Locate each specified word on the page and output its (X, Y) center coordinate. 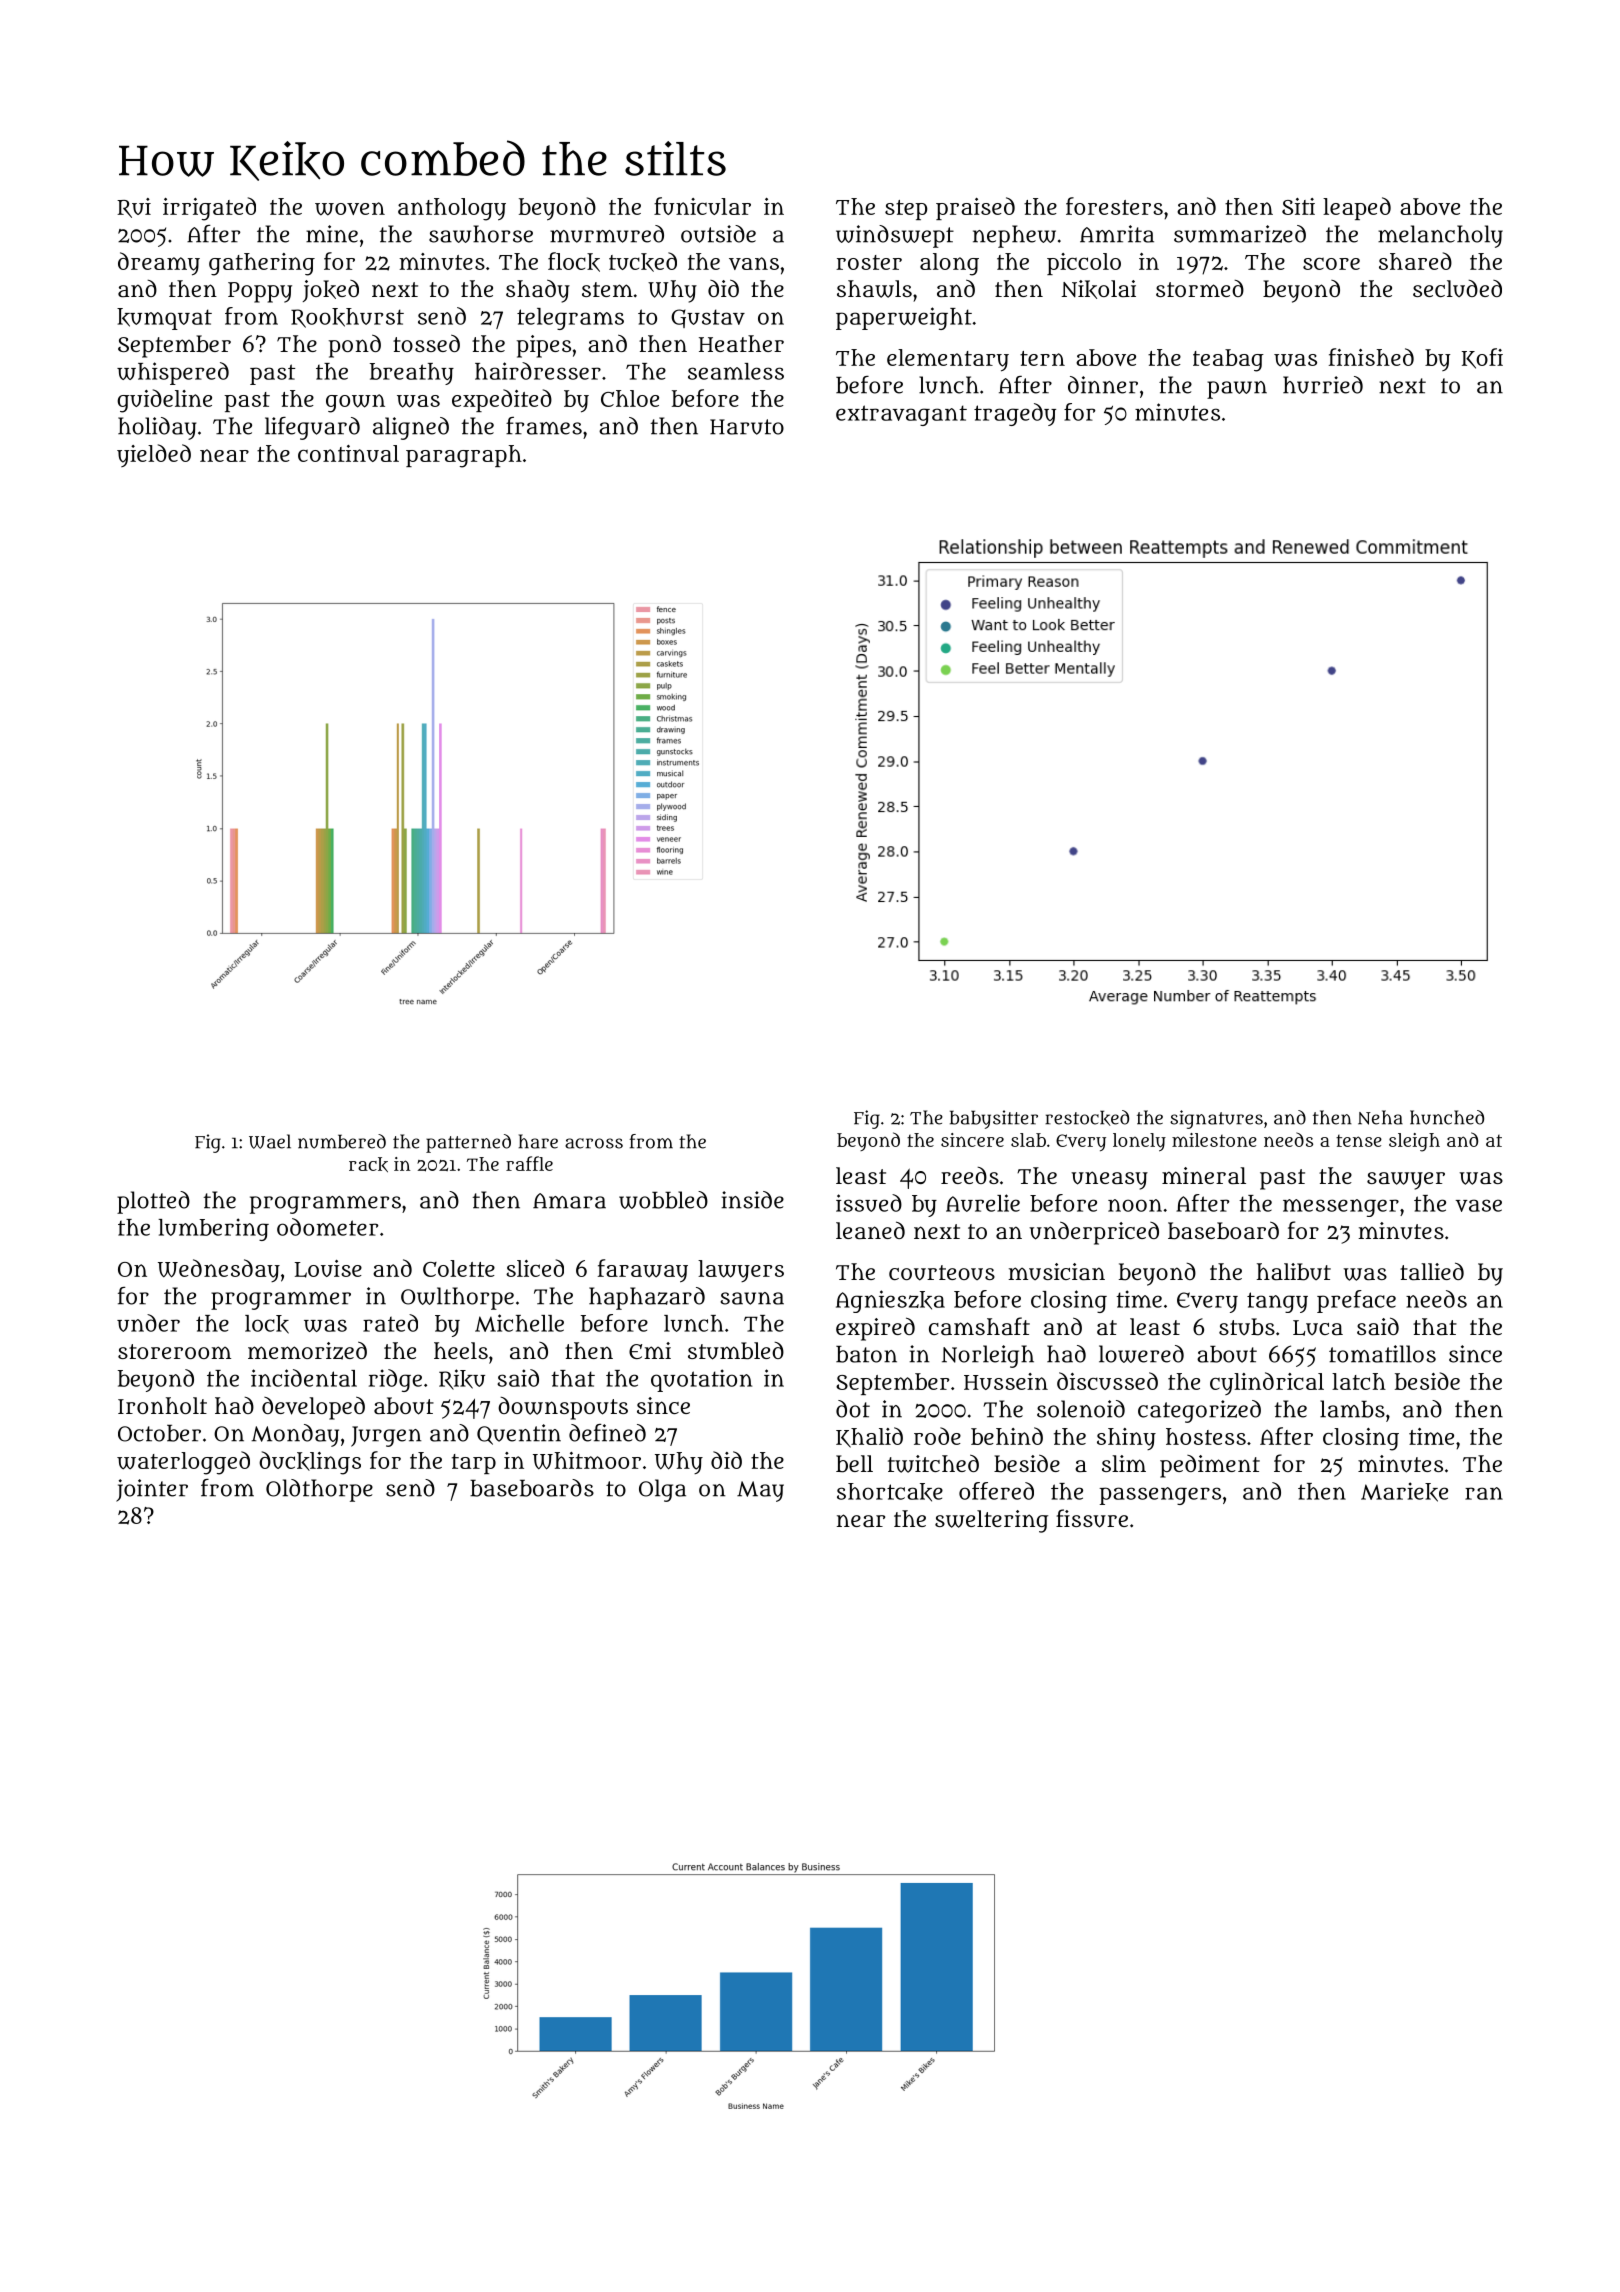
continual (348, 453)
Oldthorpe (319, 1490)
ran (1484, 1493)
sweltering (991, 1521)
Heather (741, 343)
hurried (1323, 385)
